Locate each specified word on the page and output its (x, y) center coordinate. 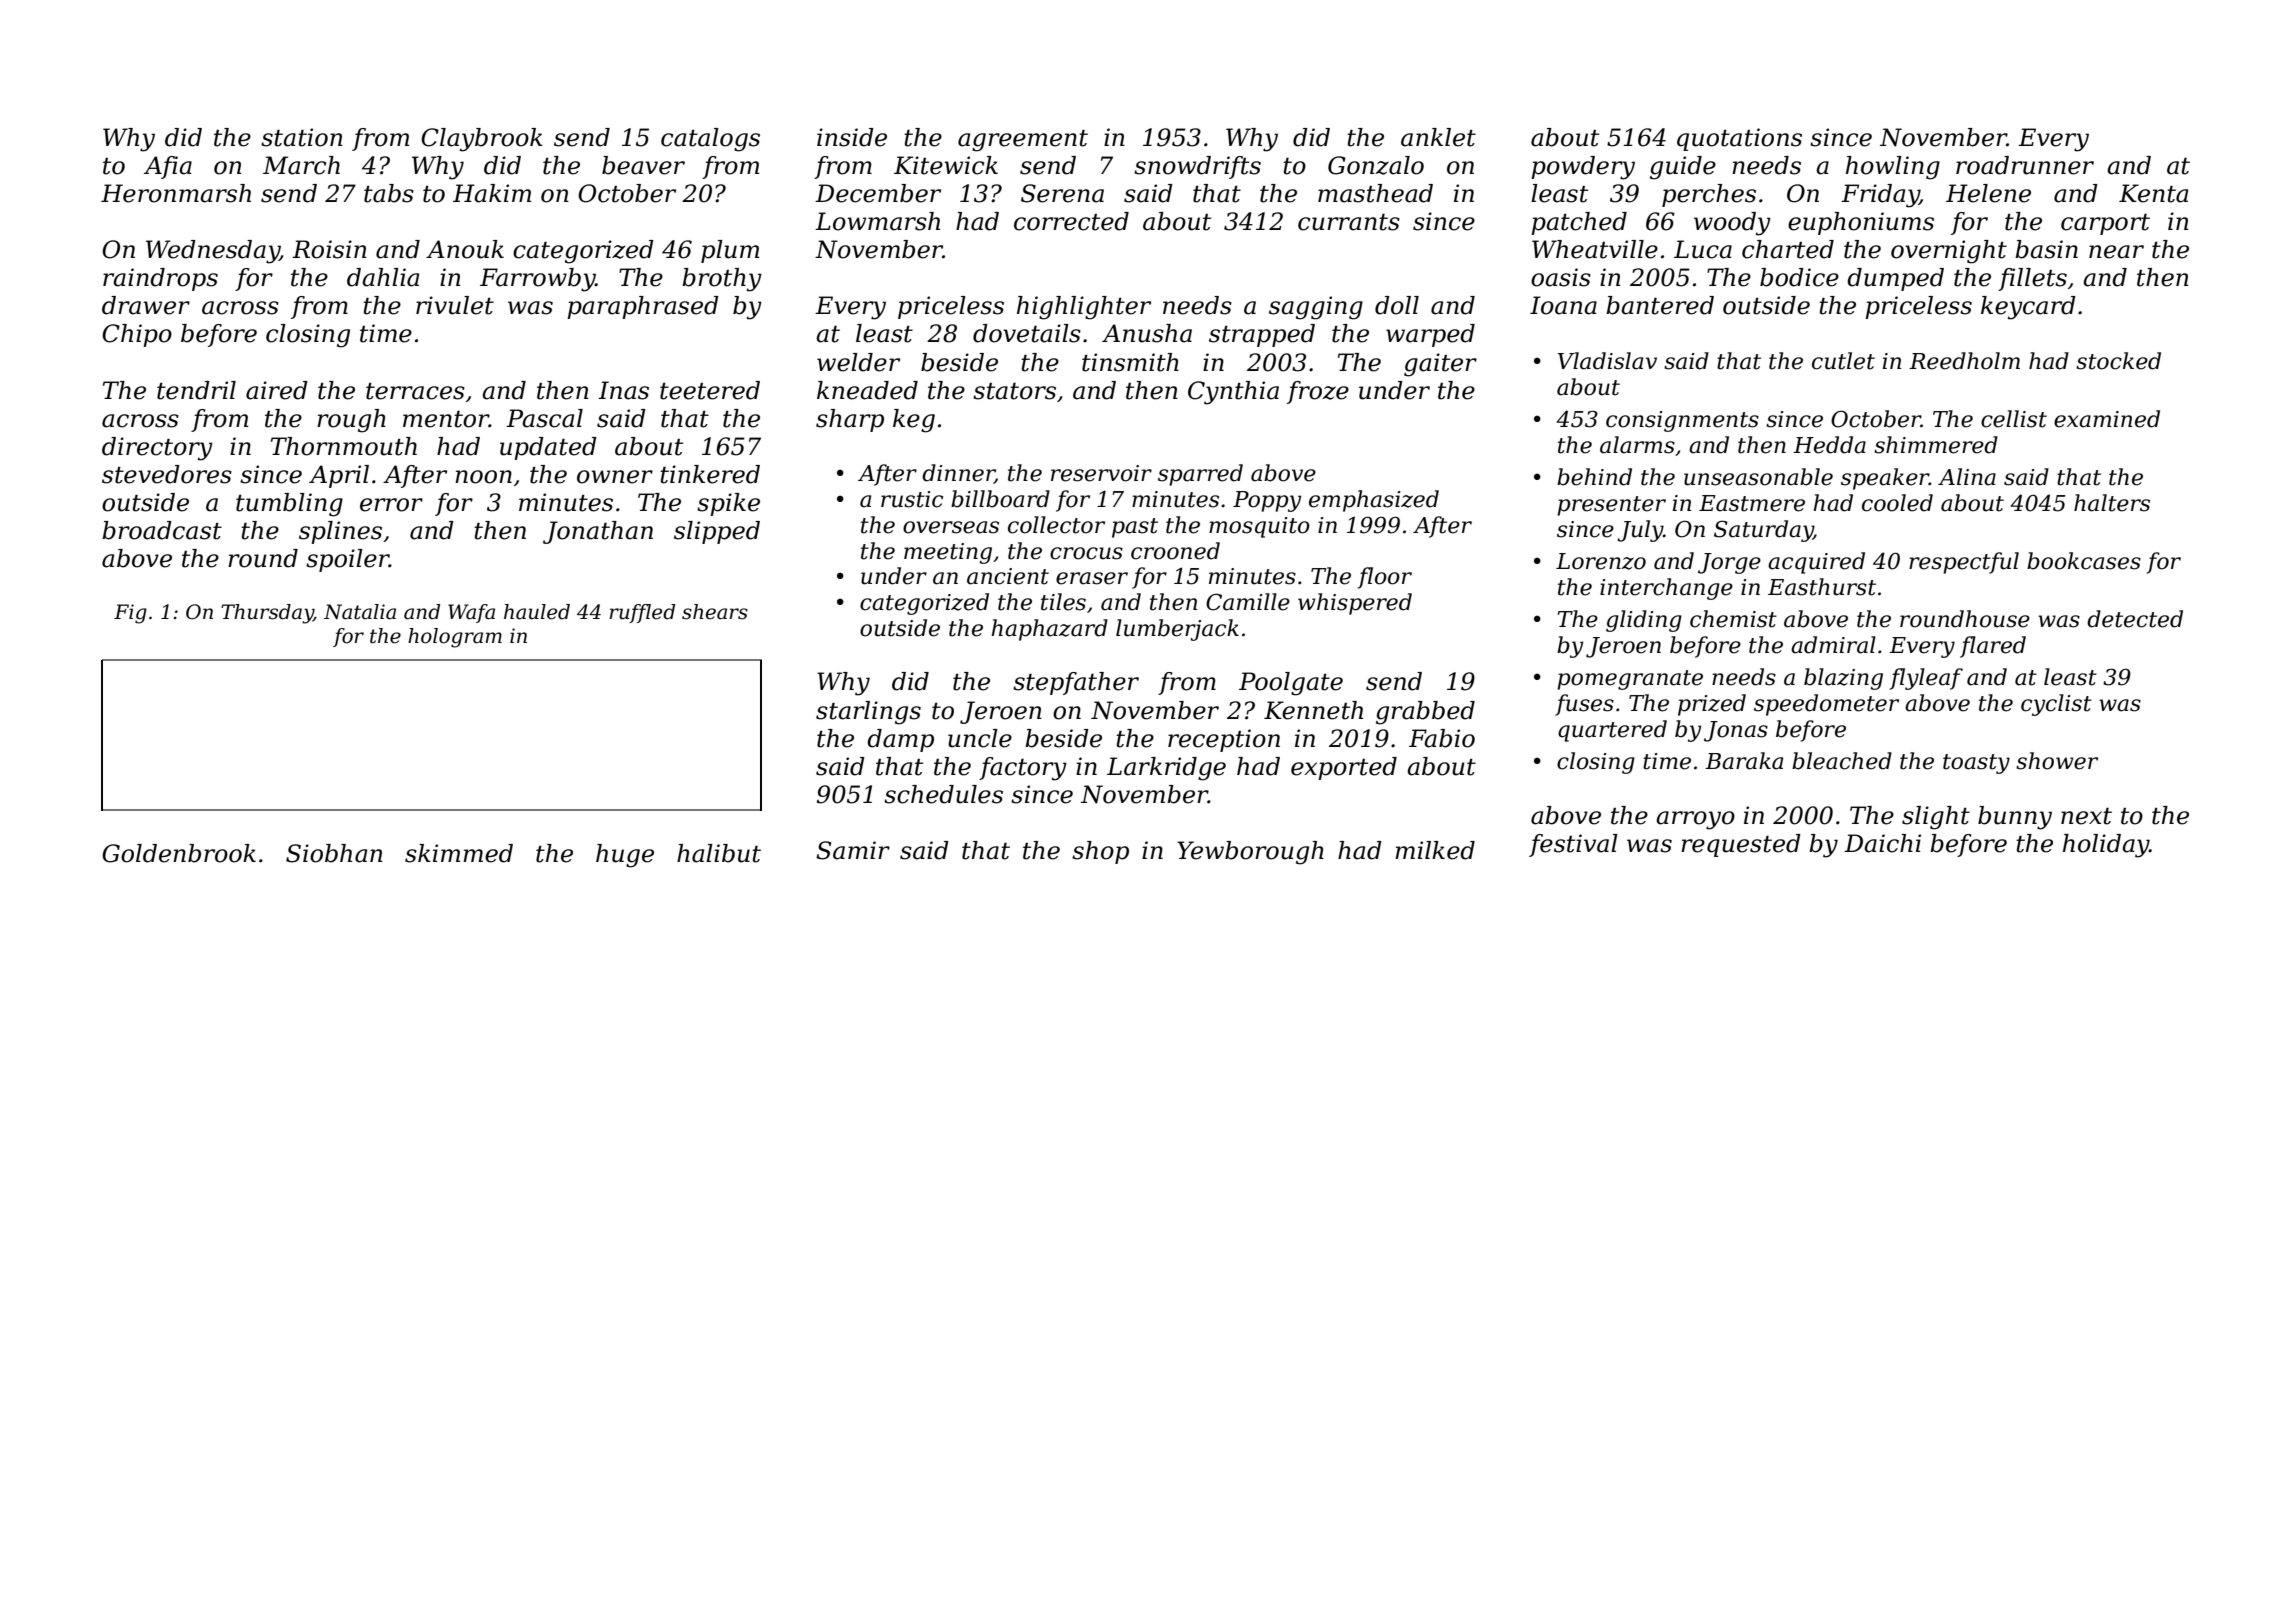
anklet (1438, 137)
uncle (980, 738)
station (302, 137)
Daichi (1882, 843)
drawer (146, 305)
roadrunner (2025, 165)
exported (1344, 768)
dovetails (1027, 333)
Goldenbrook (179, 853)
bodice (1799, 277)
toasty (1976, 764)
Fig (130, 614)
